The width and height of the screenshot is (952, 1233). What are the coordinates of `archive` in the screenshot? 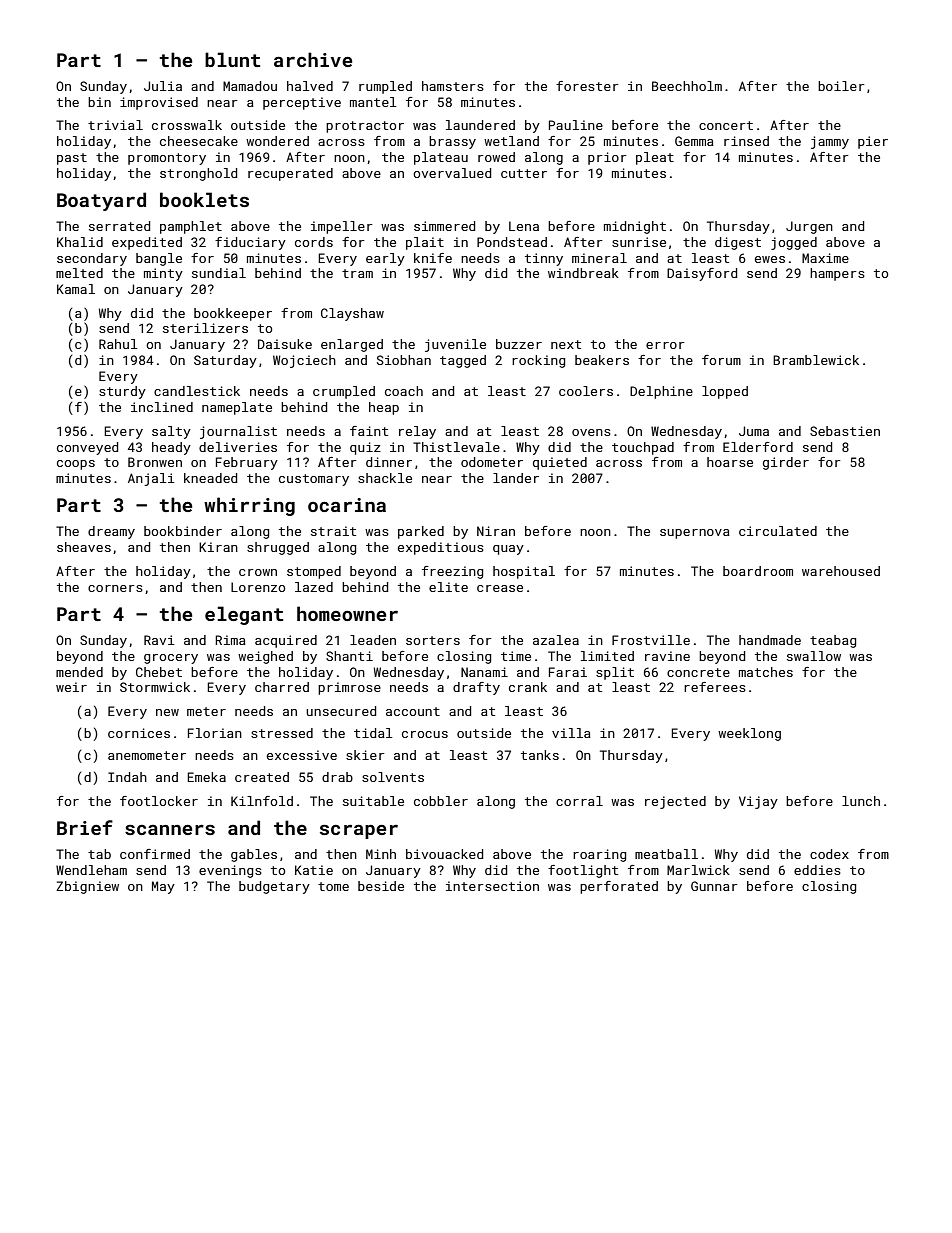 It's located at (313, 59).
